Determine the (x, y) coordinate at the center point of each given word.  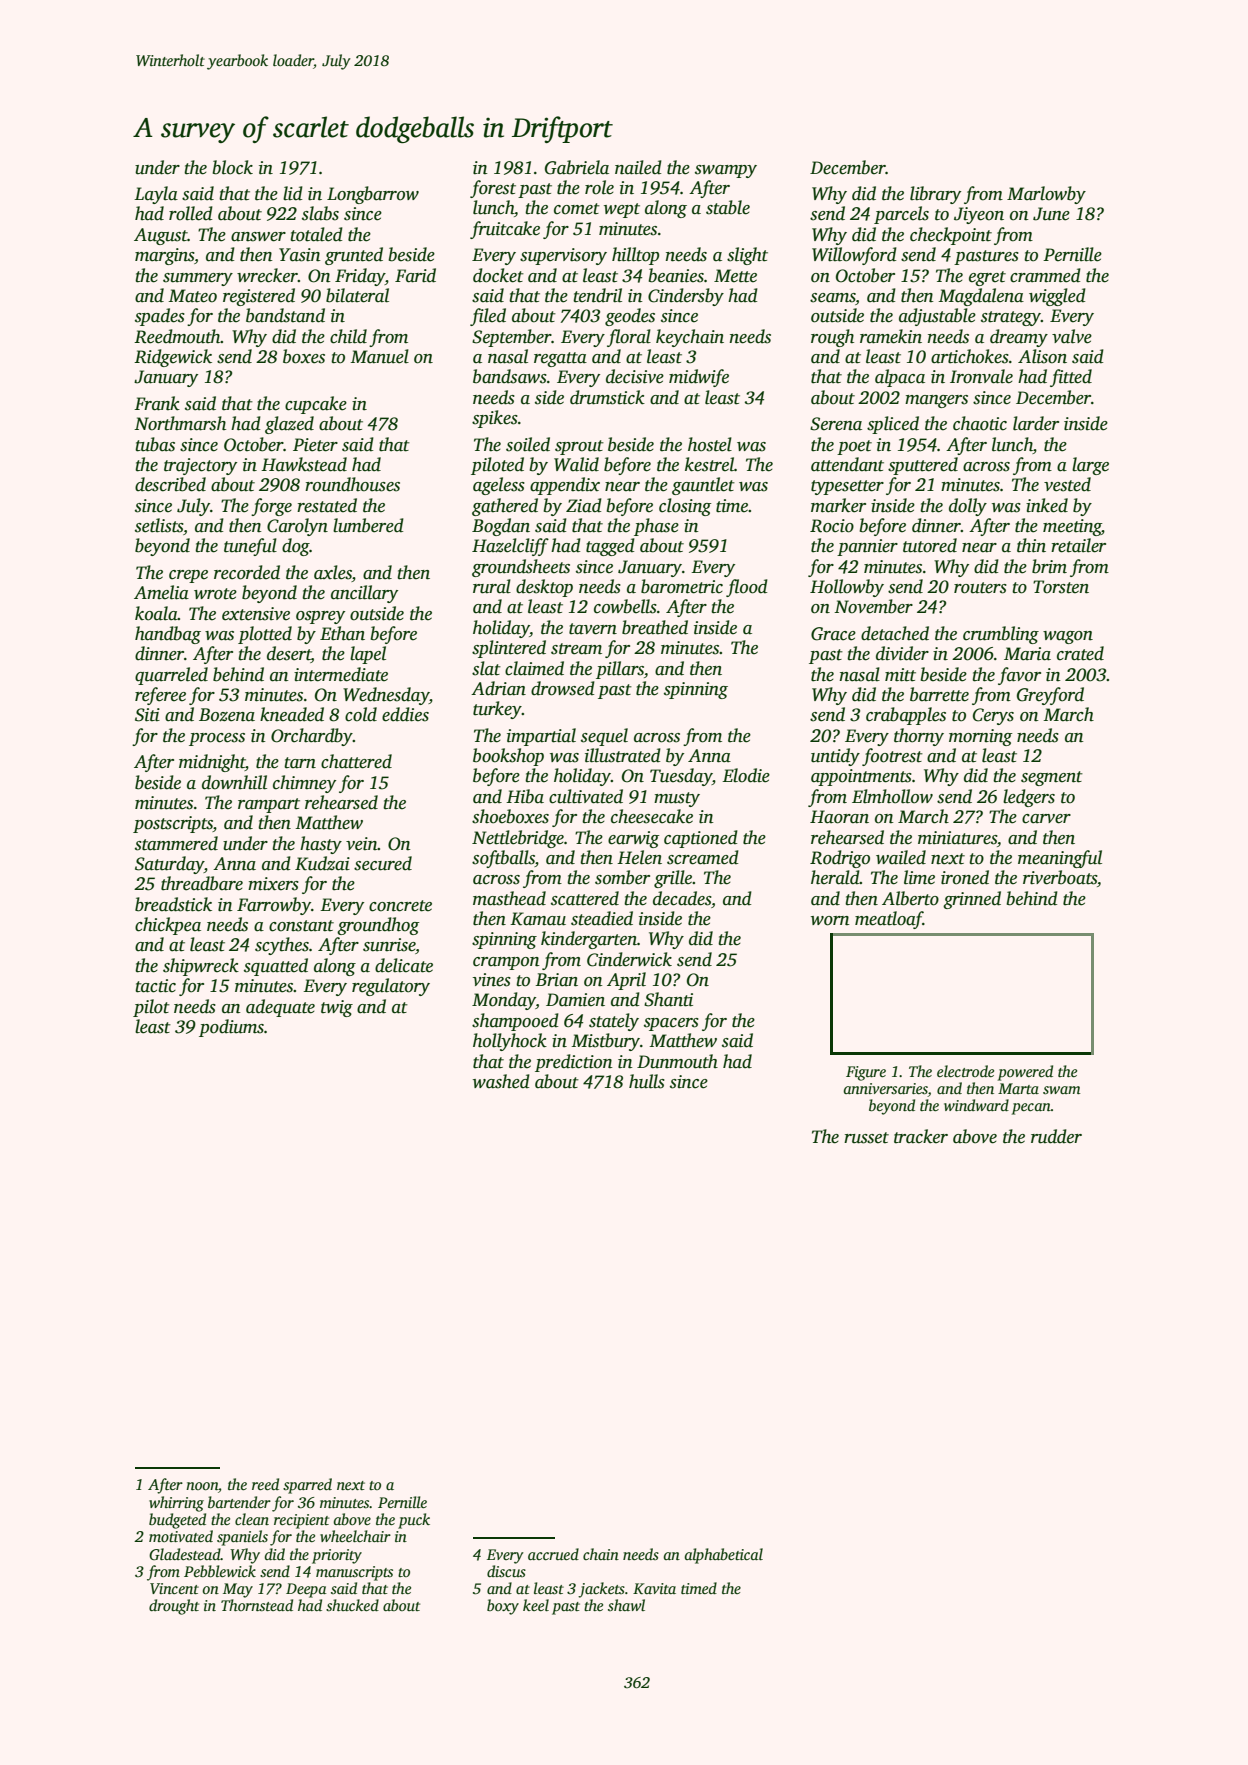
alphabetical (723, 1556)
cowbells (625, 606)
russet (866, 1138)
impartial (541, 737)
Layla (156, 195)
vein (362, 844)
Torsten (1061, 587)
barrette (939, 694)
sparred (307, 1486)
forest (493, 189)
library (935, 195)
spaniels (242, 1538)
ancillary (364, 594)
